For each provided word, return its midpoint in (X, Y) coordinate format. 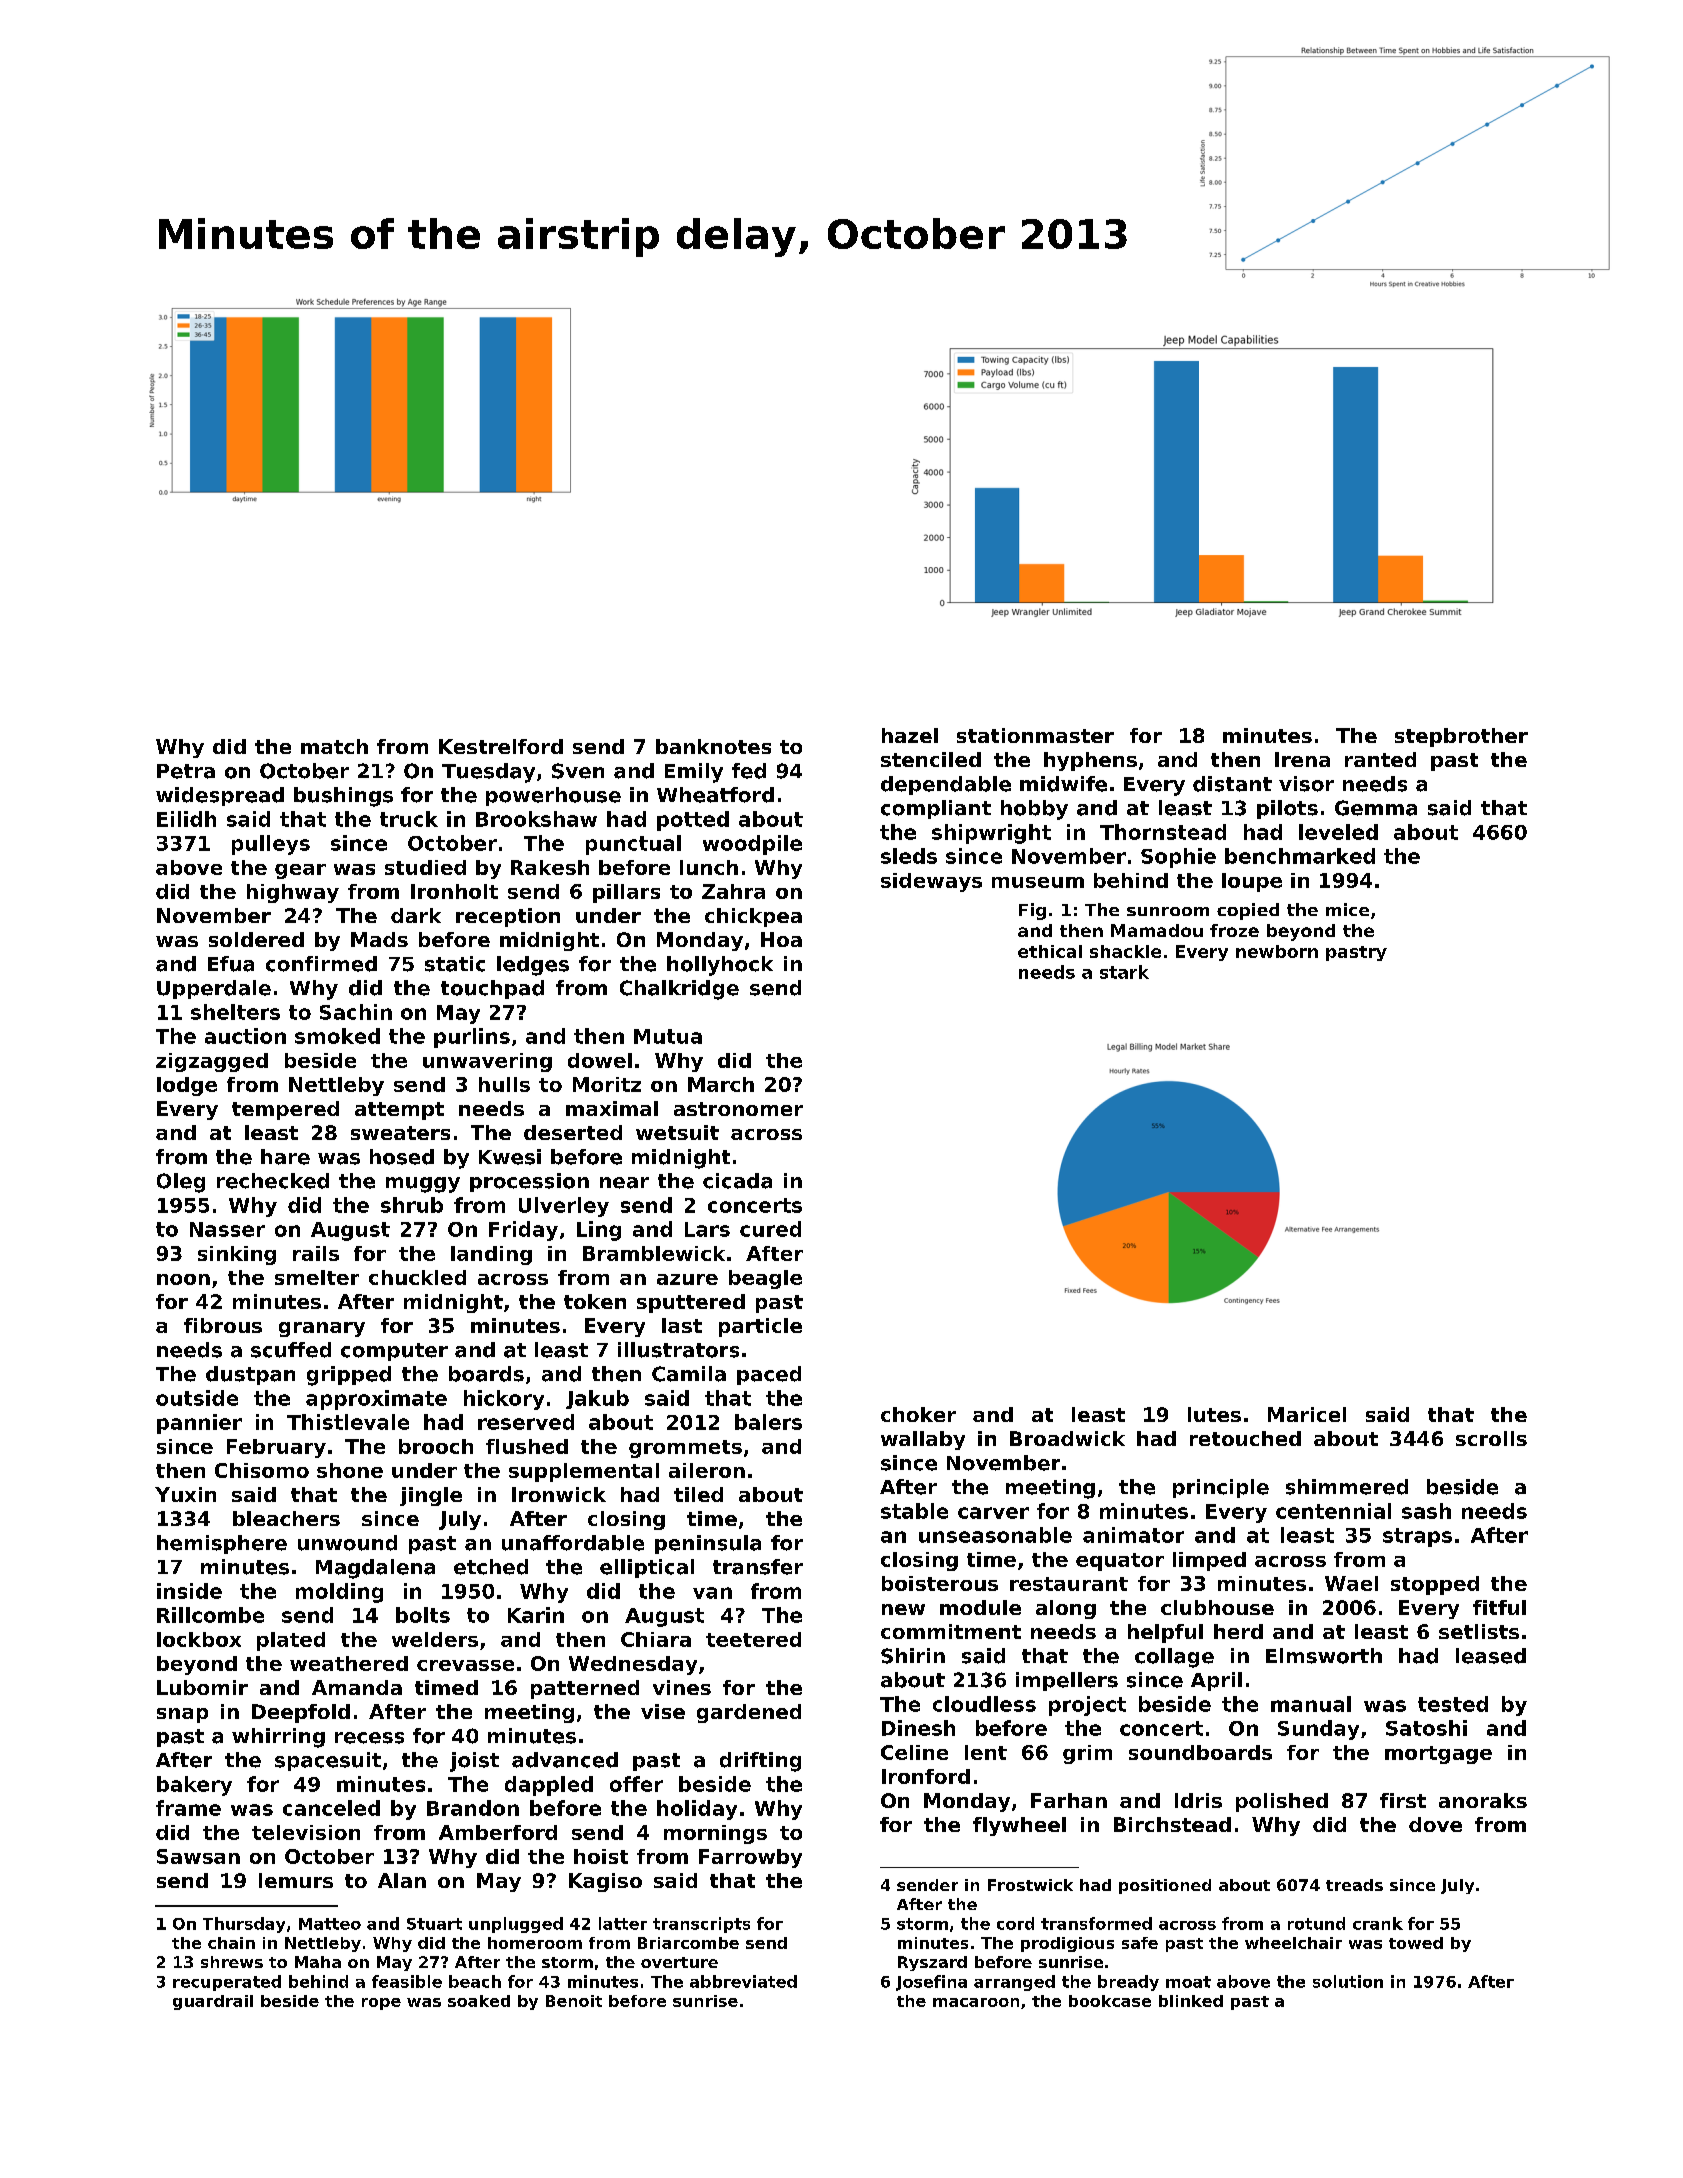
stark (1124, 972)
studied (425, 867)
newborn (1277, 951)
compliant (936, 809)
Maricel (1307, 1414)
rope (381, 2004)
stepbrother (1461, 737)
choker (918, 1414)
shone (350, 1470)
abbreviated (743, 1981)
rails (316, 1253)
